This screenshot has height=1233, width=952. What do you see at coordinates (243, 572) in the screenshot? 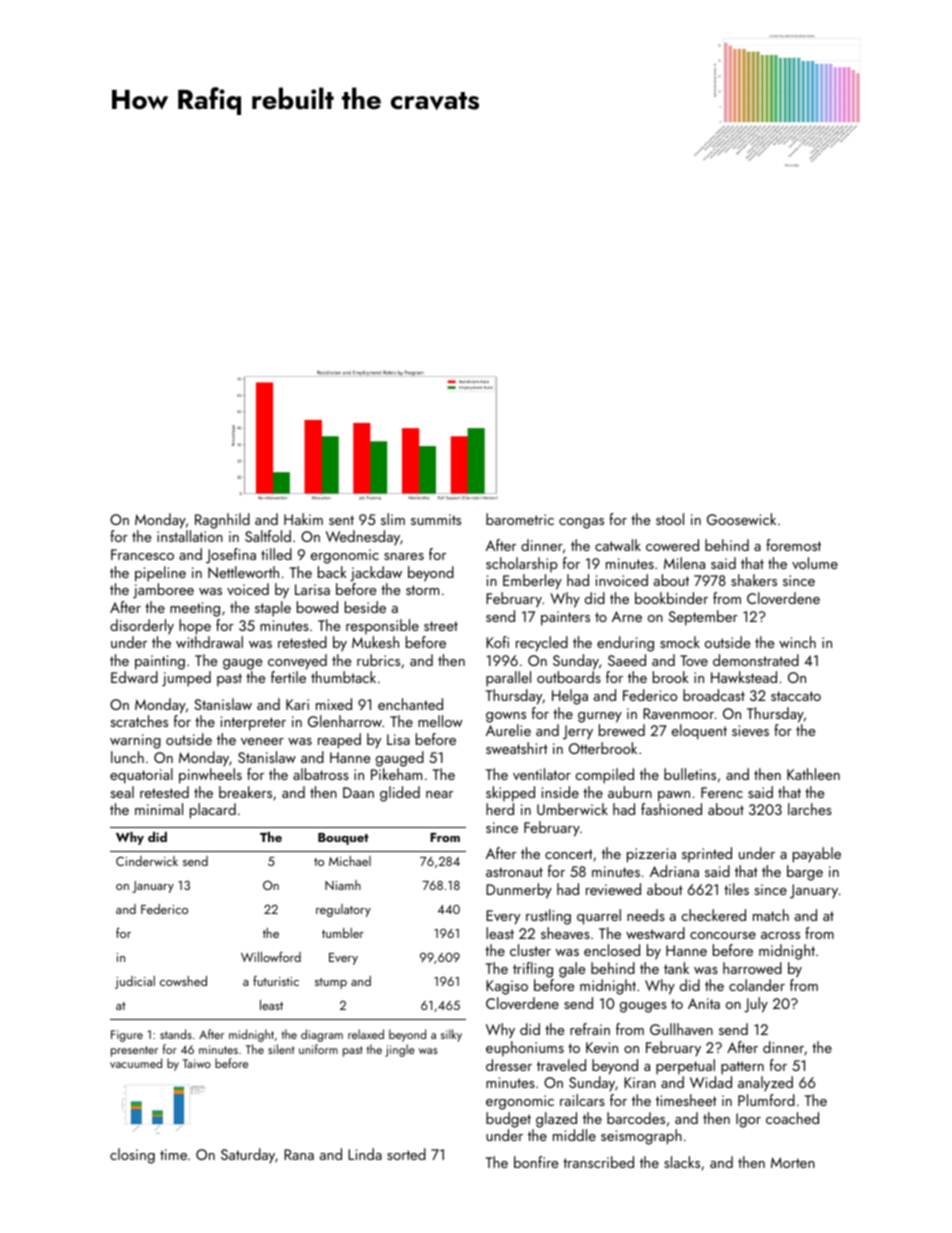
I see `Nettleworth` at bounding box center [243, 572].
